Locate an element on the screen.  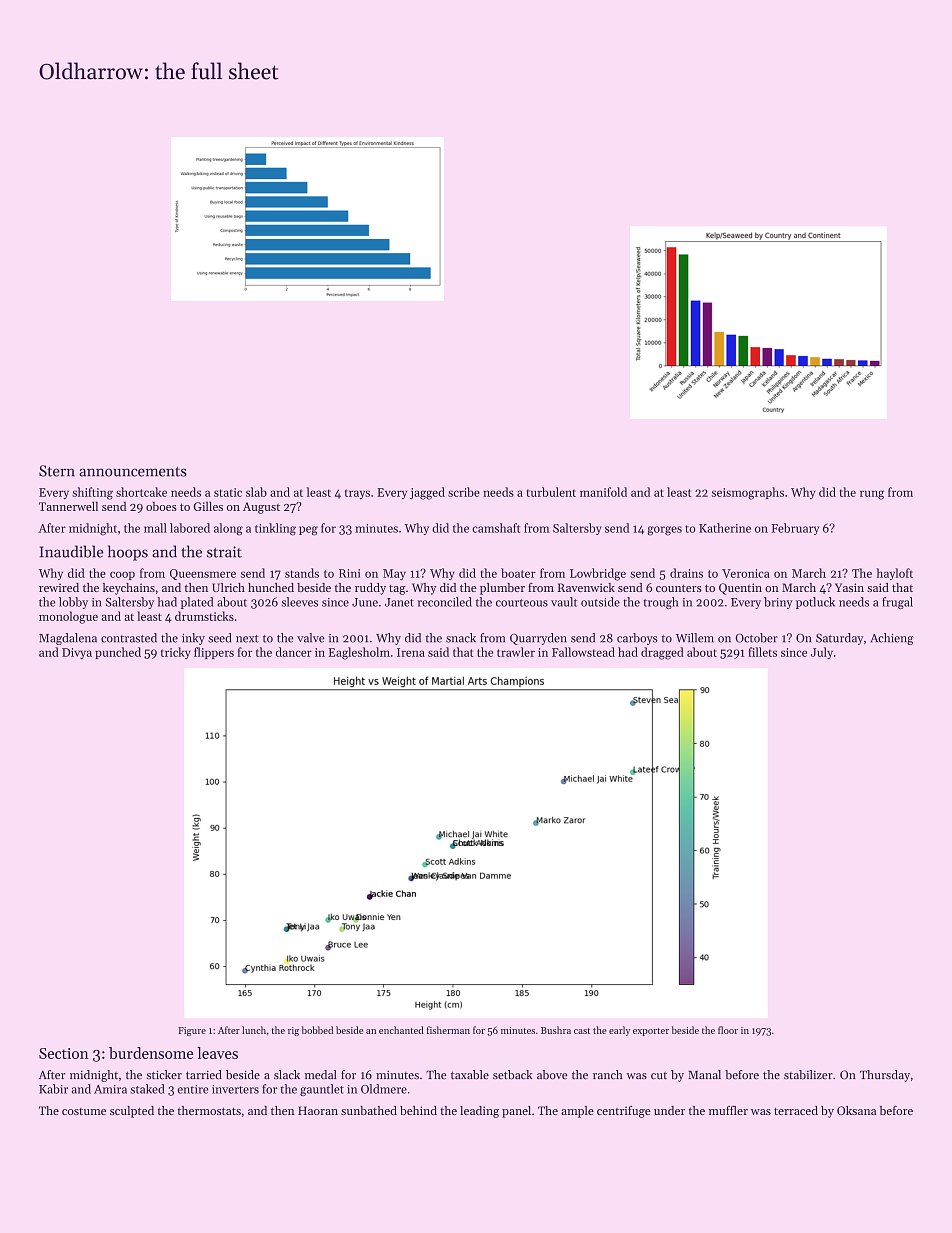
sculpted is located at coordinates (132, 1112).
